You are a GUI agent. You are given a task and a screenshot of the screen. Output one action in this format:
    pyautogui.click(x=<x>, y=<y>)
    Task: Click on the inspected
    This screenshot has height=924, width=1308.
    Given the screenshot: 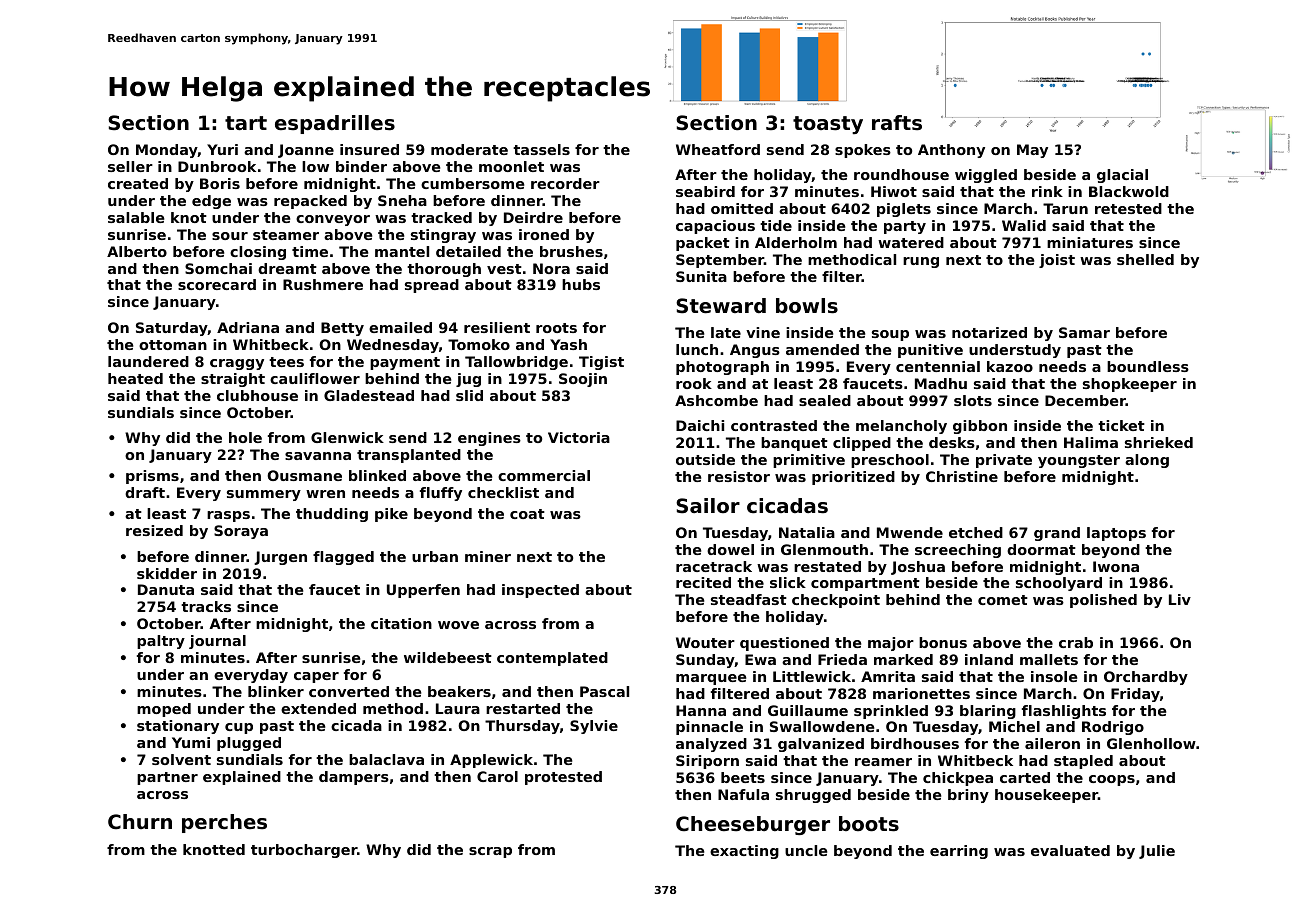 What is the action you would take?
    pyautogui.click(x=540, y=591)
